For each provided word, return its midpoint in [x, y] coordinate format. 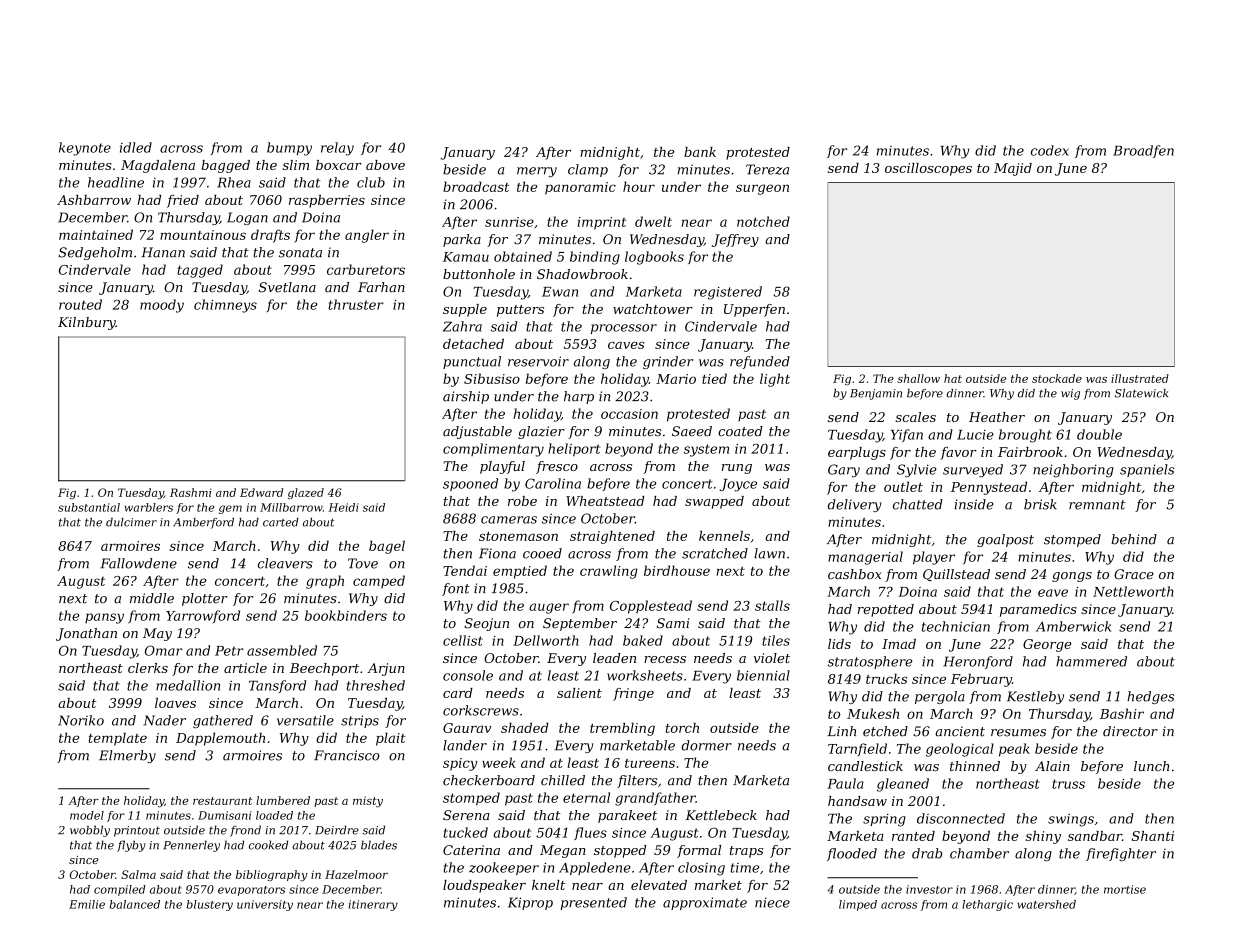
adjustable [477, 432]
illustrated [1140, 378]
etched [885, 731]
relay [337, 149]
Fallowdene [138, 563]
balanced [135, 904]
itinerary [373, 905]
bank [700, 152]
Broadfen [1143, 151]
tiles [776, 640]
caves [626, 345]
